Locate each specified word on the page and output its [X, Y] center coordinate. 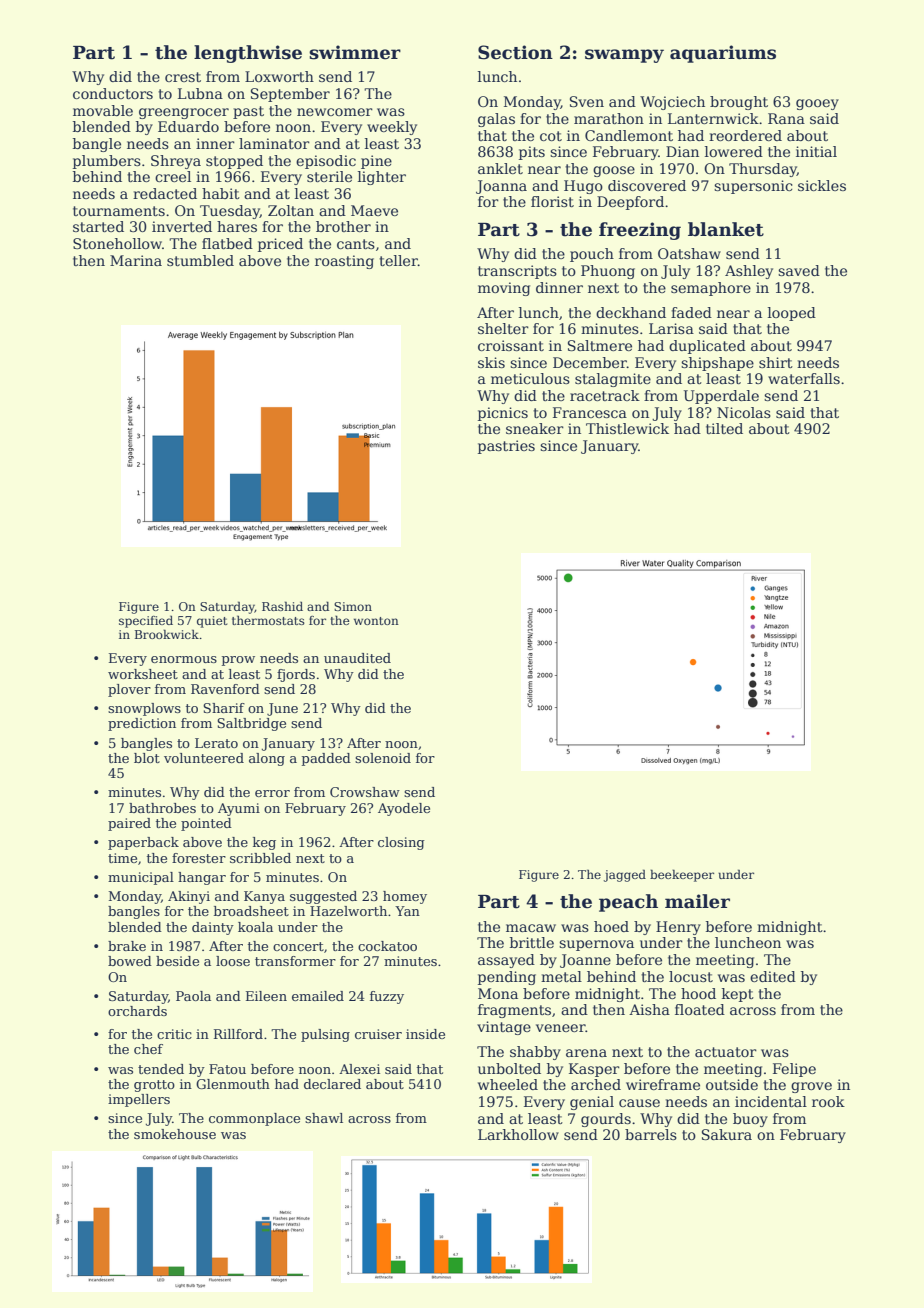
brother [343, 226]
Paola [193, 996]
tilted [724, 428]
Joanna [501, 187]
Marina [136, 260]
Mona [498, 993]
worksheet [143, 674]
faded [691, 312]
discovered [647, 185]
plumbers [107, 162]
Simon [353, 606]
